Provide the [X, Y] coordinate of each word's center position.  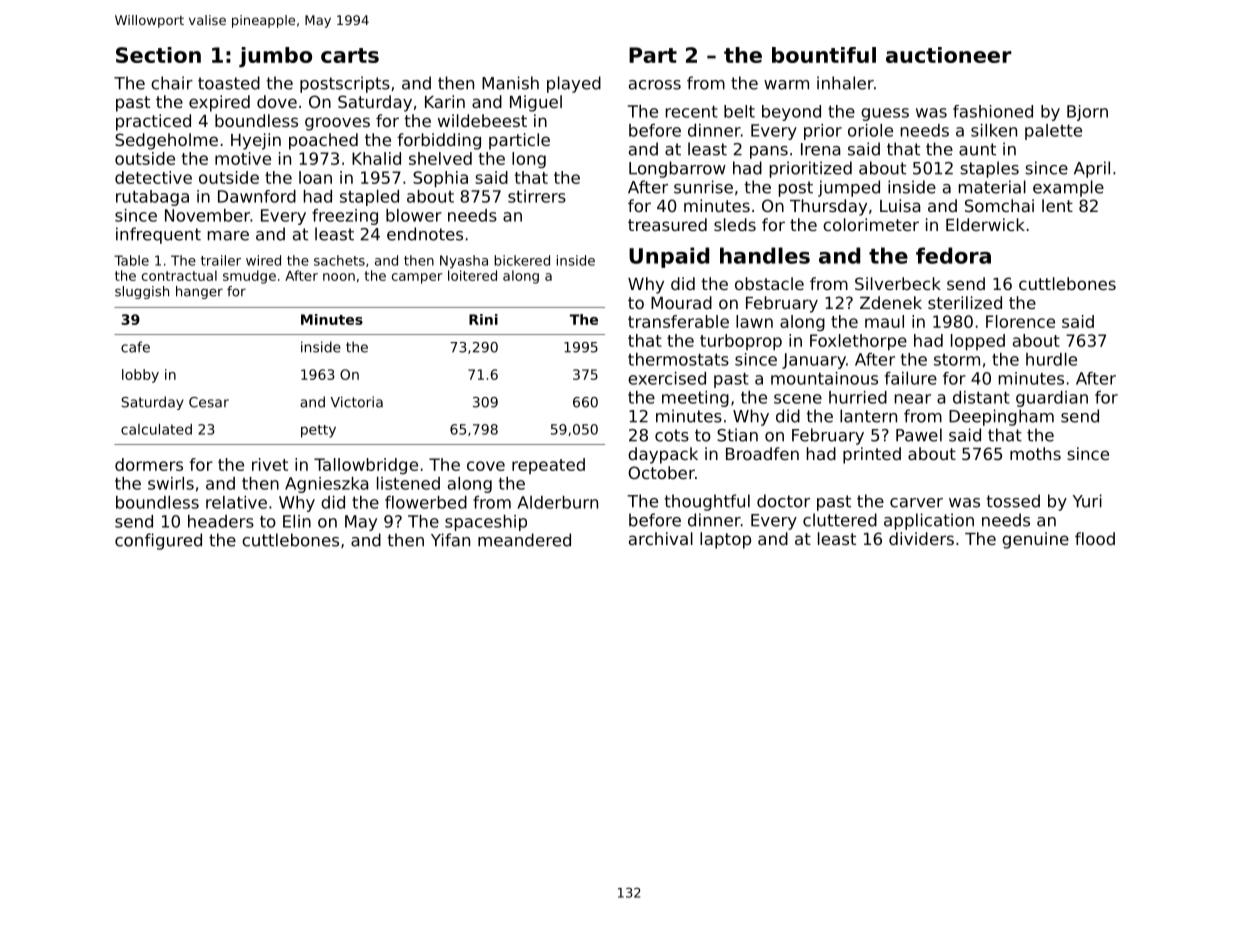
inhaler [845, 83]
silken [994, 130]
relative [236, 502]
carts [350, 55]
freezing [345, 217]
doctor [783, 501]
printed [872, 455]
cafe [135, 347]
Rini [483, 319]
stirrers [537, 196]
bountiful [824, 55]
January [814, 361]
